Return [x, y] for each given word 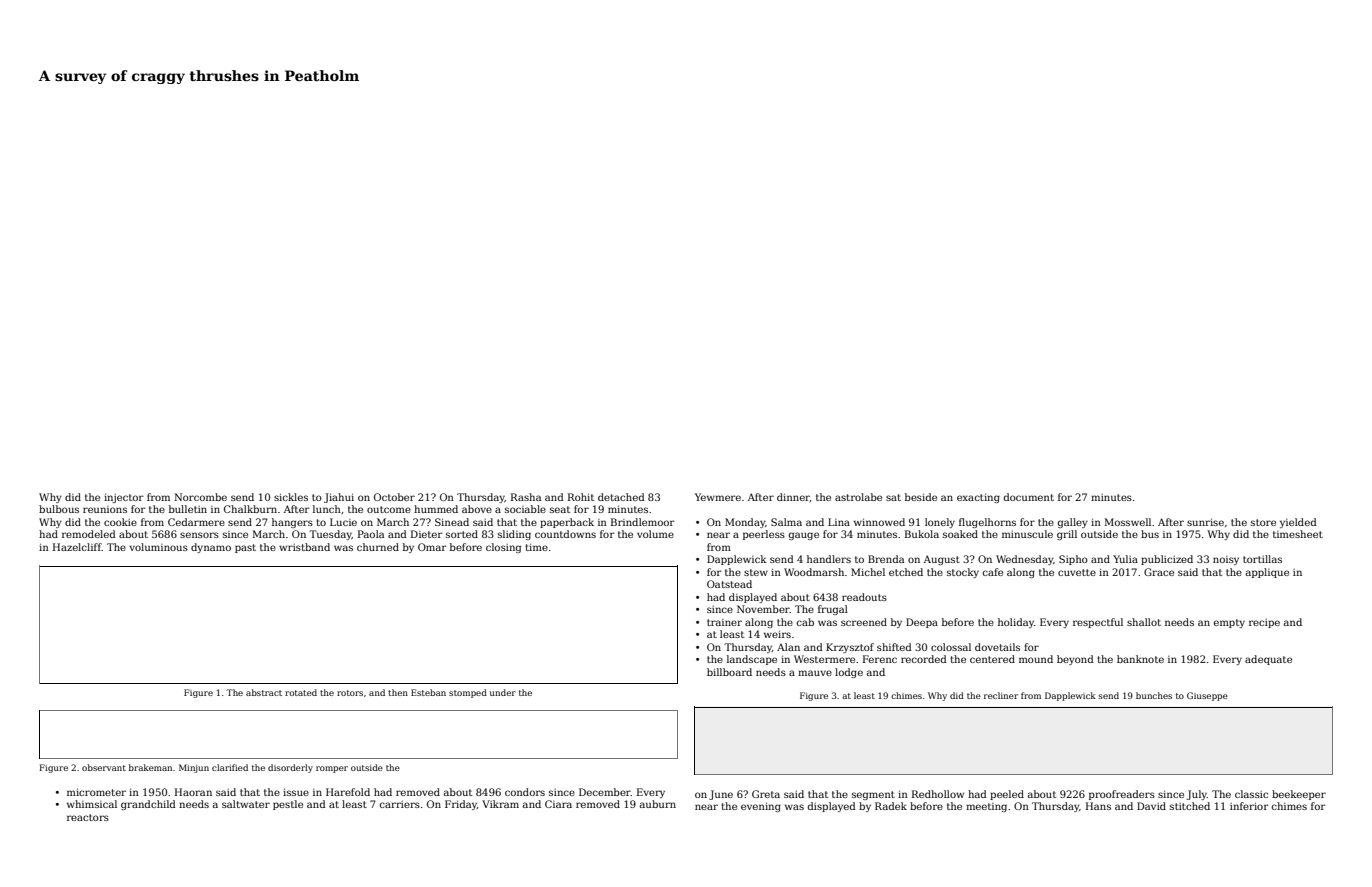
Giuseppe [1207, 696]
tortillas [1262, 559]
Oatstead [729, 584]
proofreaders [1122, 795]
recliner [1001, 695]
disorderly [290, 768]
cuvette [1077, 572]
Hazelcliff [77, 547]
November [763, 609]
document [1028, 497]
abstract [264, 692]
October [394, 497]
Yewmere [718, 497]
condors [525, 792]
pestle [288, 805]
